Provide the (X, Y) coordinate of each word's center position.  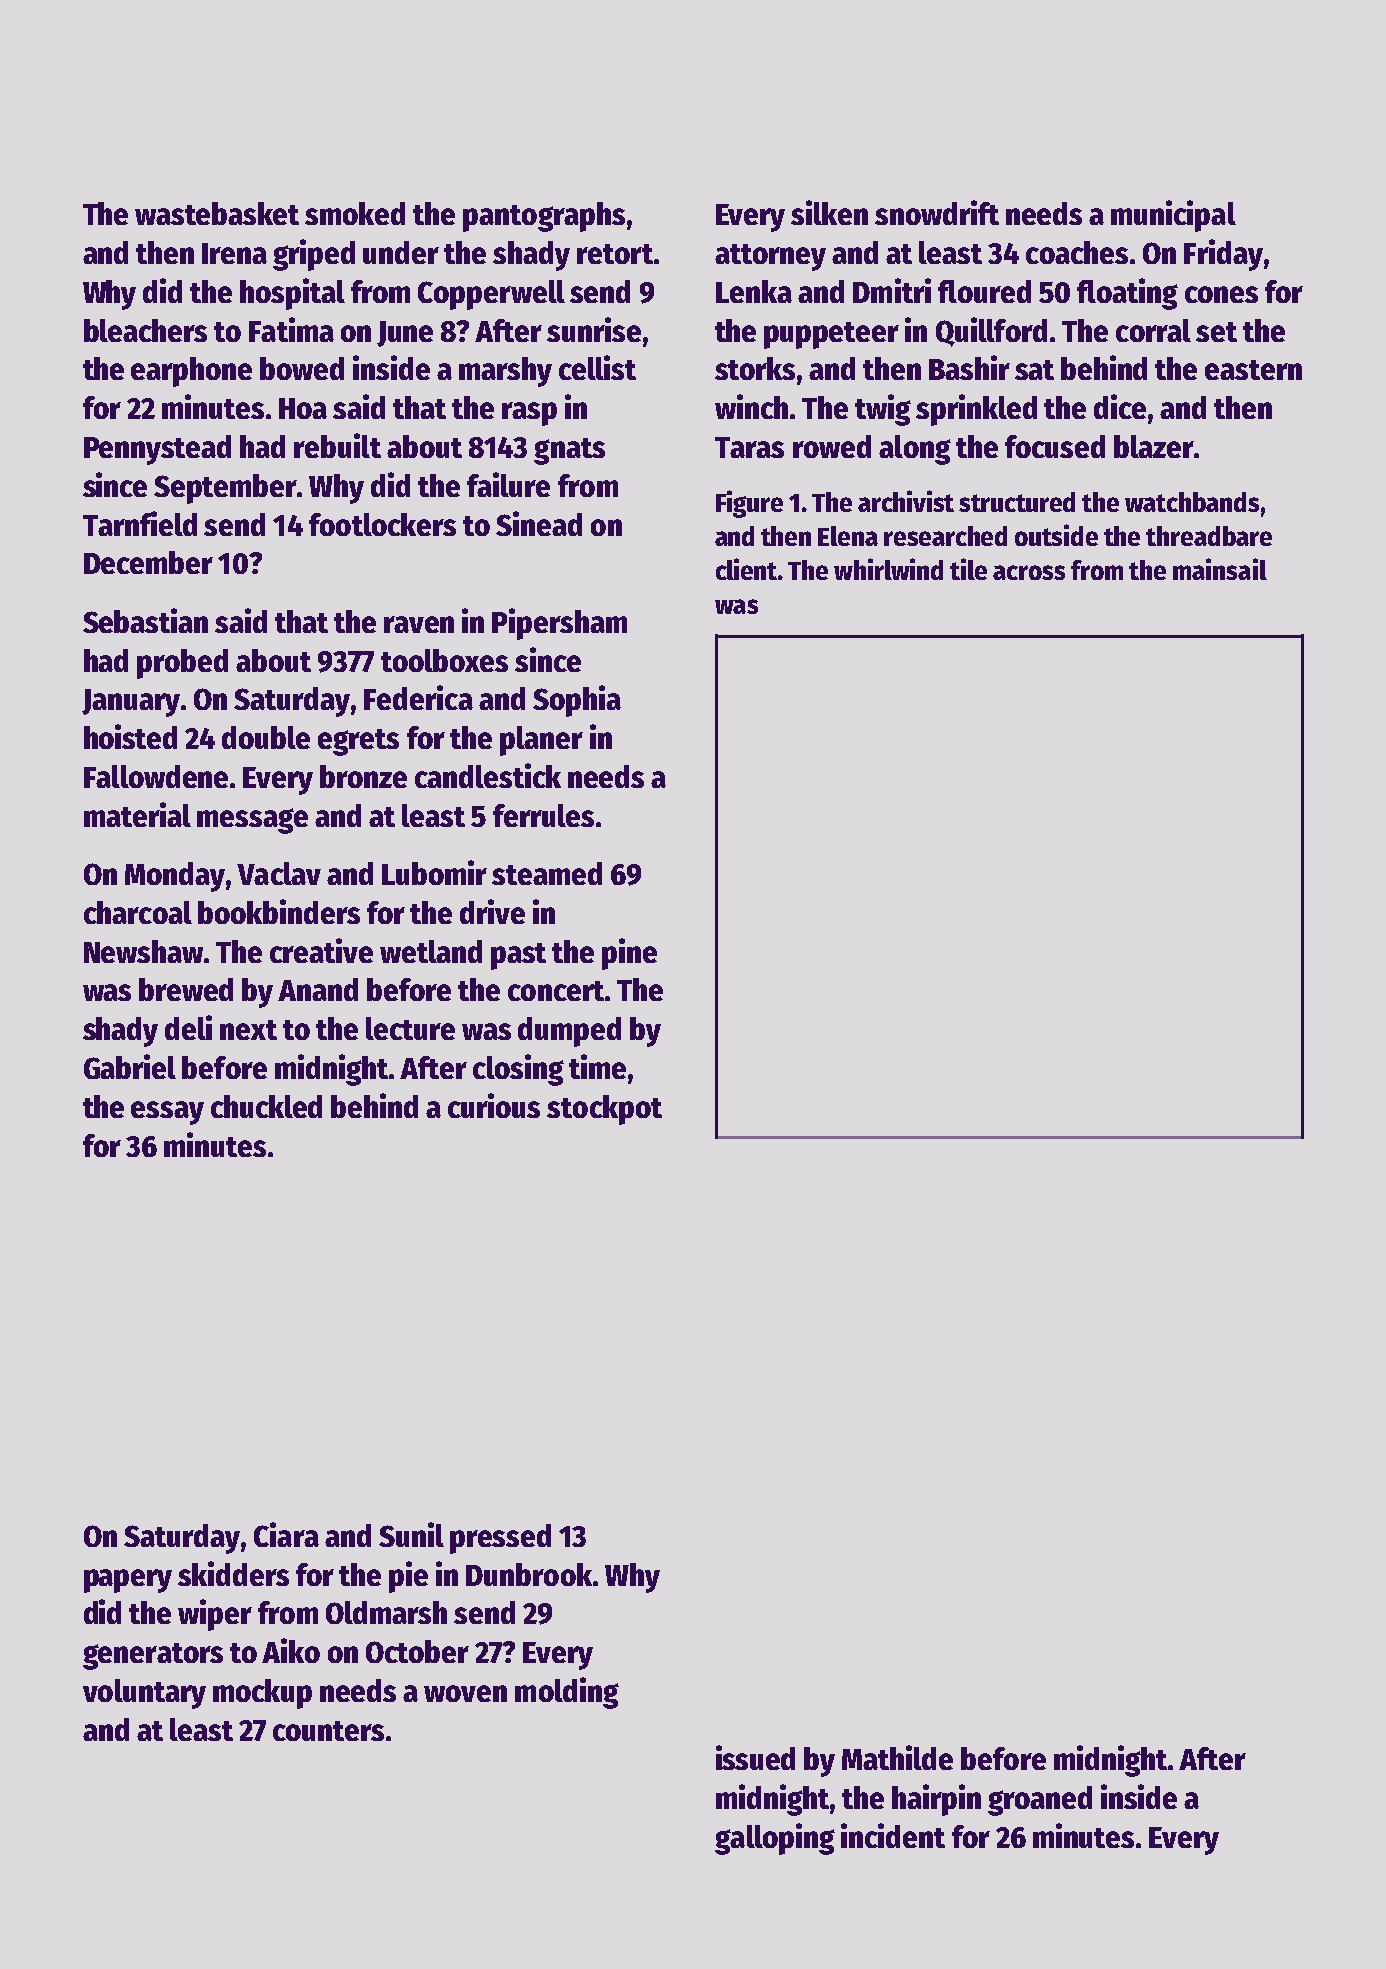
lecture (410, 1028)
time (597, 1066)
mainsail (1220, 569)
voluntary (144, 1694)
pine (629, 954)
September (225, 489)
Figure (749, 504)
